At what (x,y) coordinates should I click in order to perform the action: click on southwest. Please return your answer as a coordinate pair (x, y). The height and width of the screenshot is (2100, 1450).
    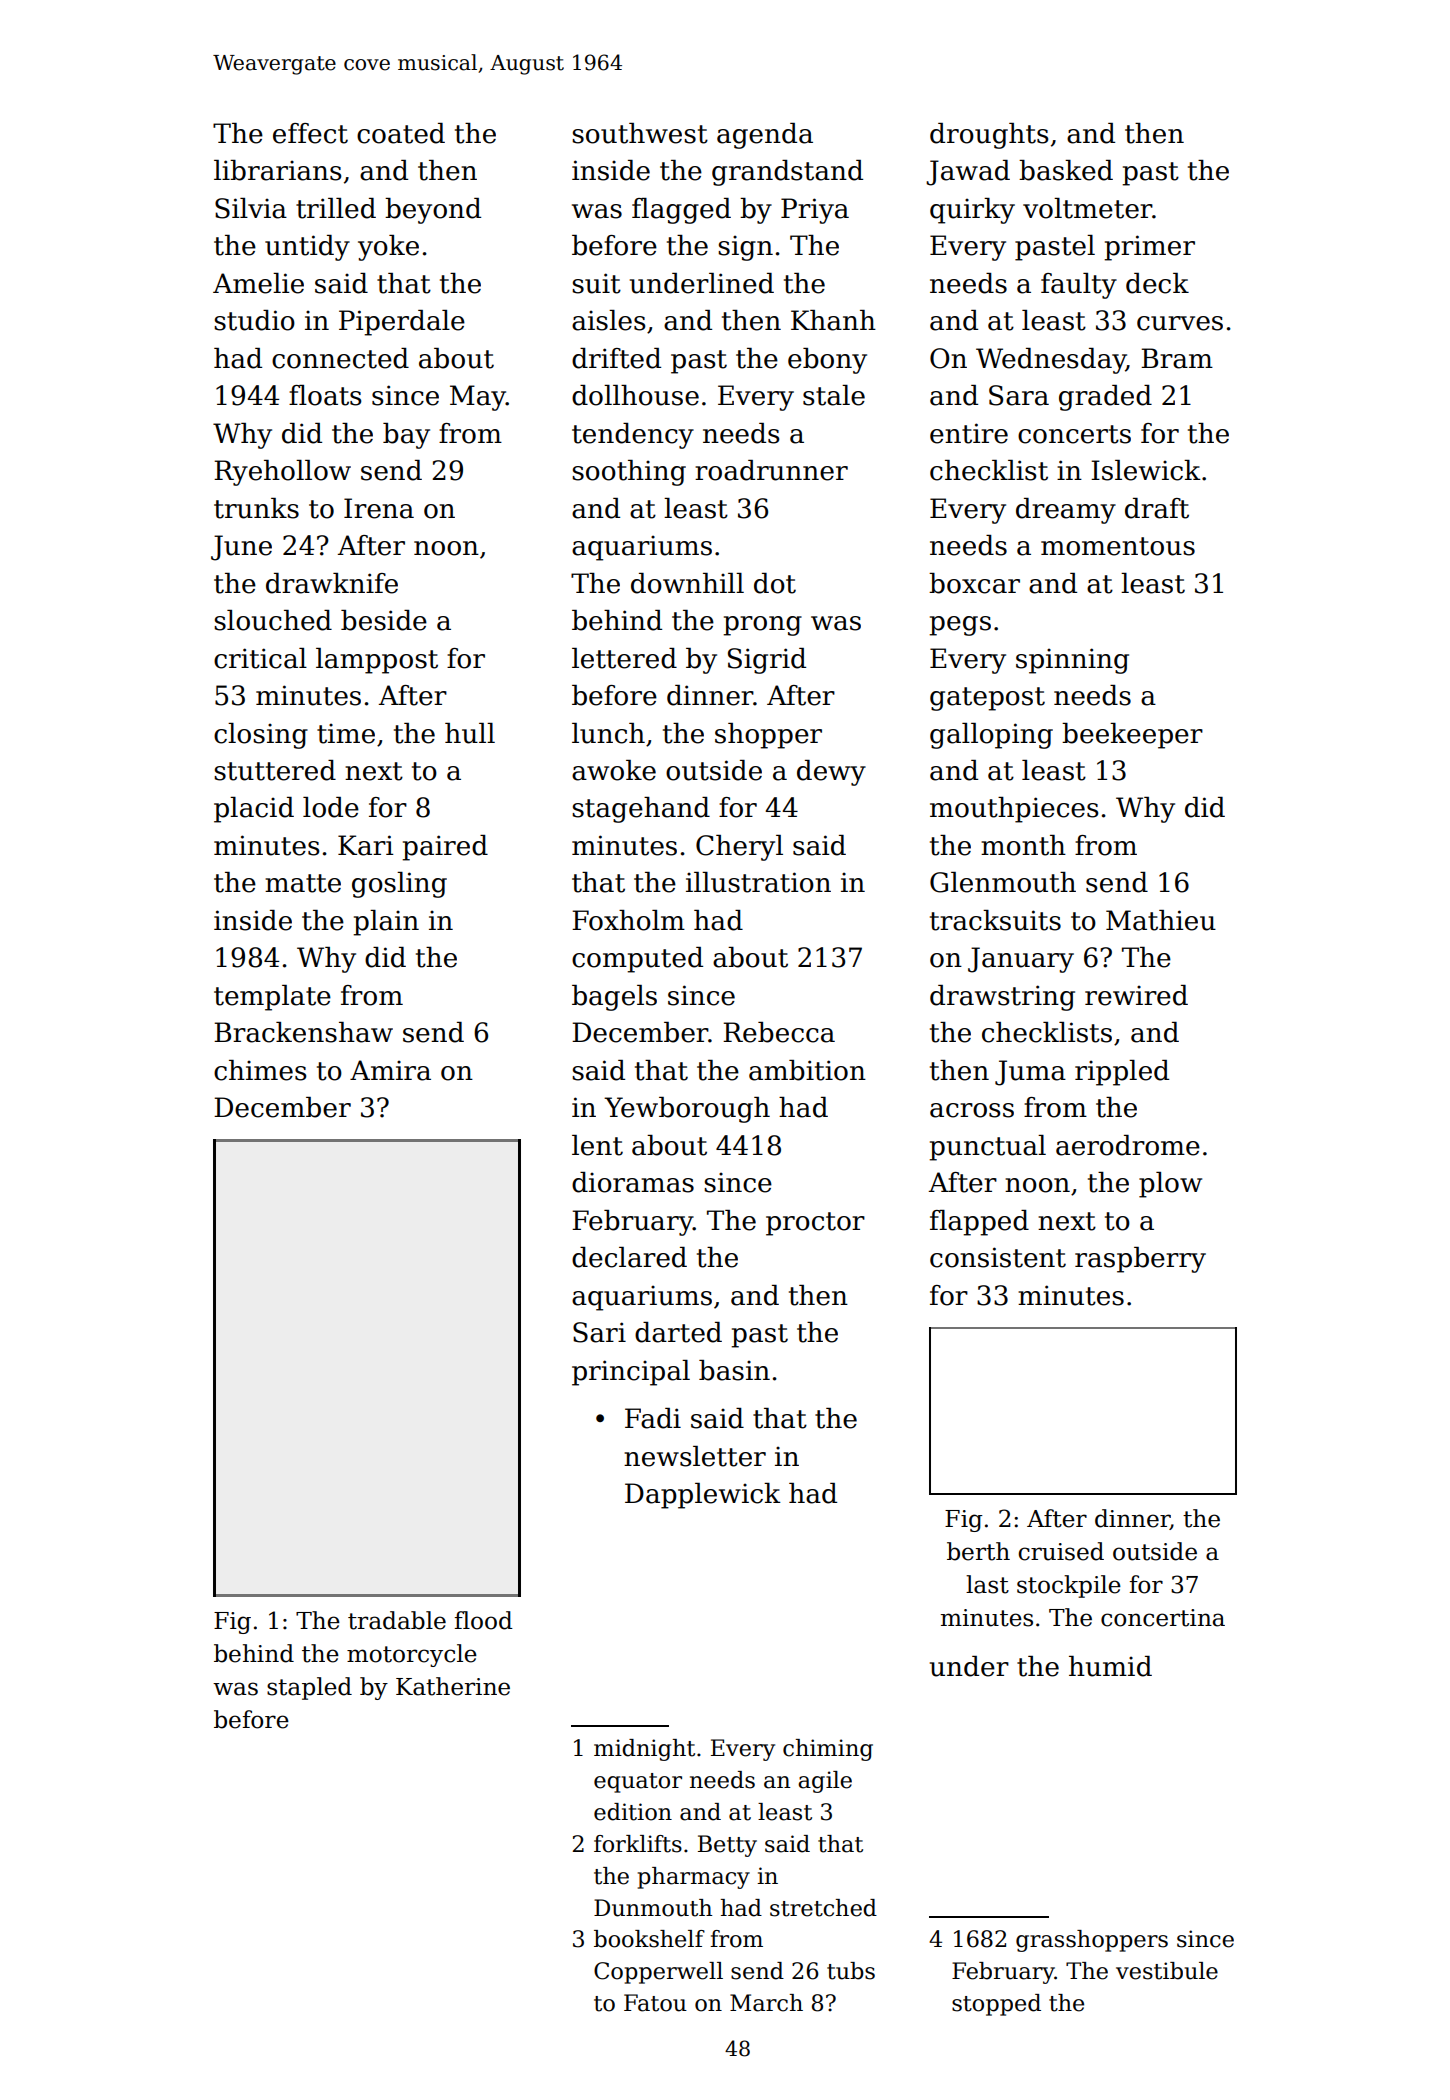
    Looking at the image, I should click on (640, 133).
